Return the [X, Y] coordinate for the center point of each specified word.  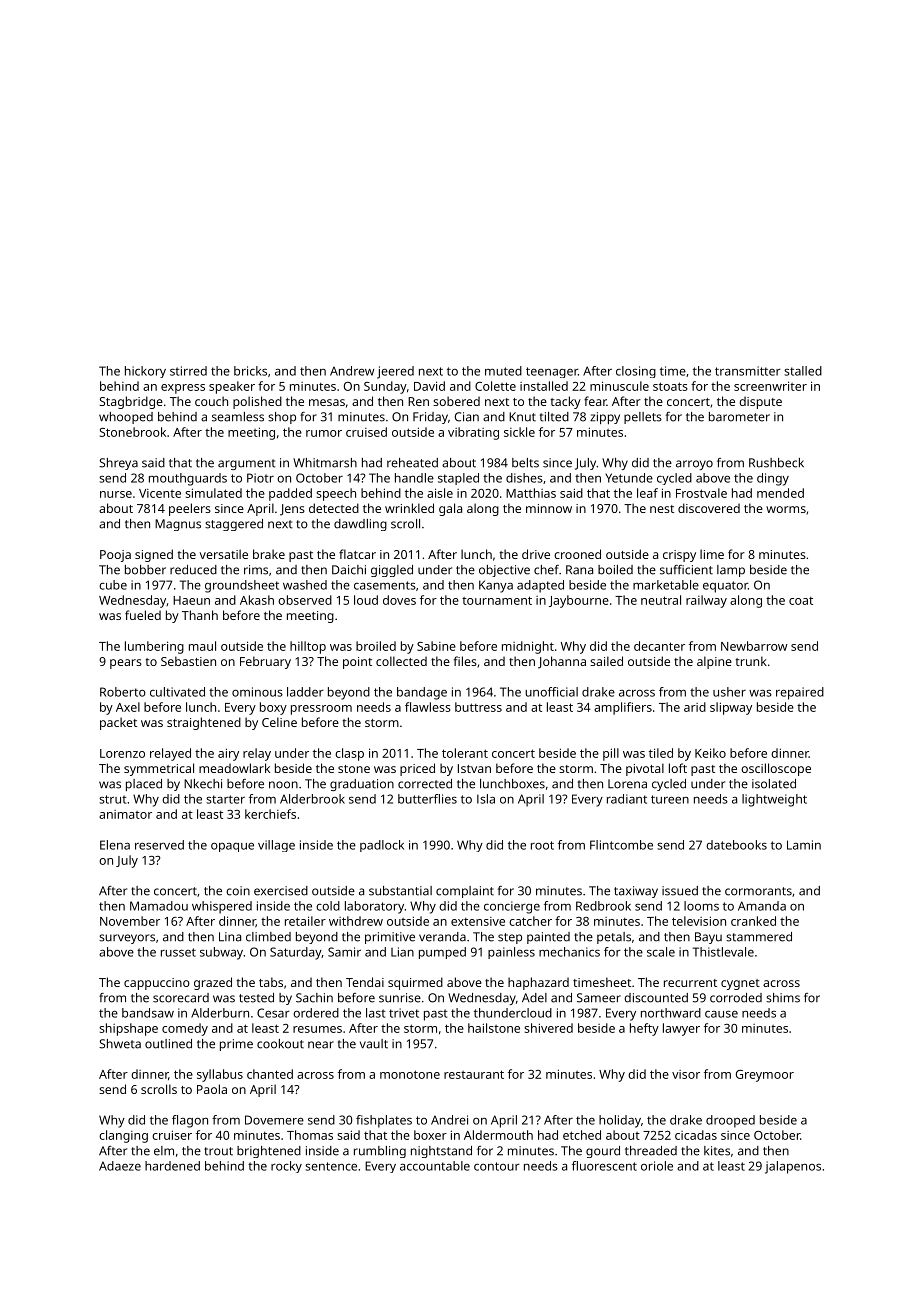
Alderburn [220, 1013]
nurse [116, 494]
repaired [800, 693]
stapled [458, 479]
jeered [395, 372]
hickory [145, 372]
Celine [279, 722]
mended [780, 493]
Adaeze [120, 1166]
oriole [657, 1166]
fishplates [384, 1121]
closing [636, 372]
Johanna [562, 662]
